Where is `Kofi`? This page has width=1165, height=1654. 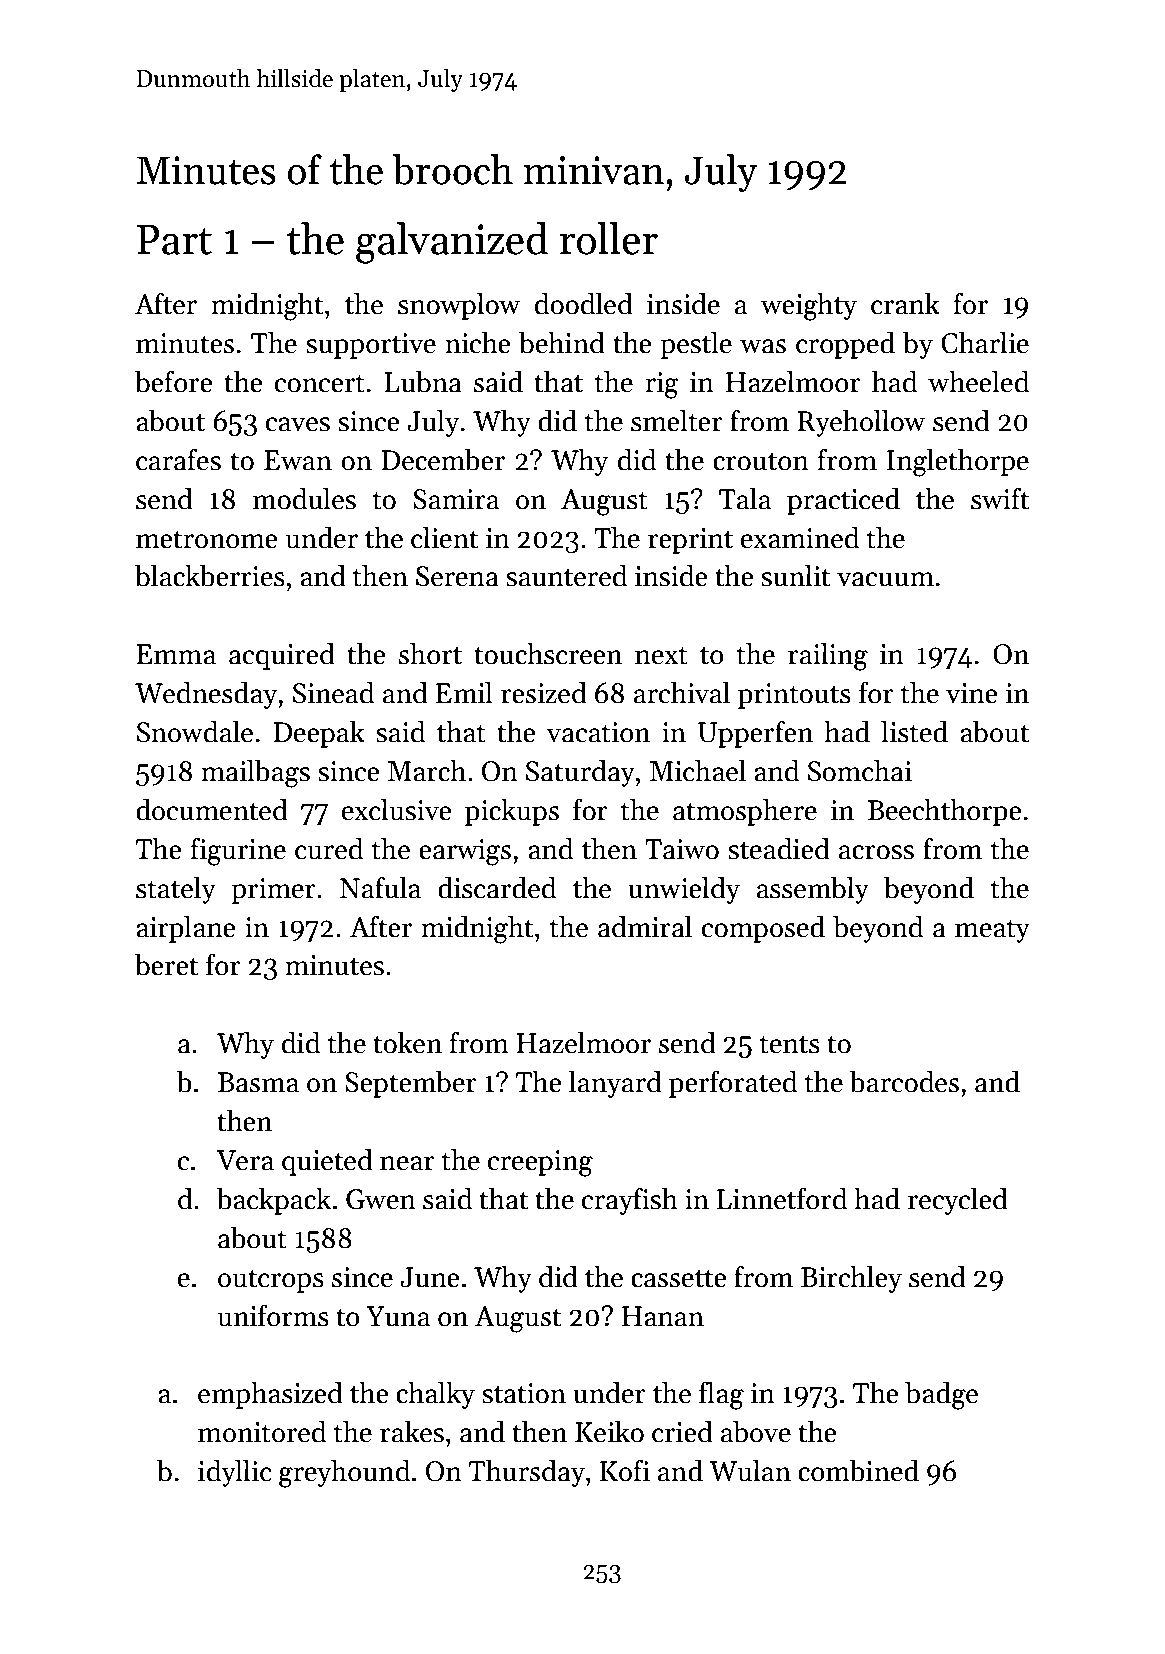
Kofi is located at coordinates (625, 1470).
